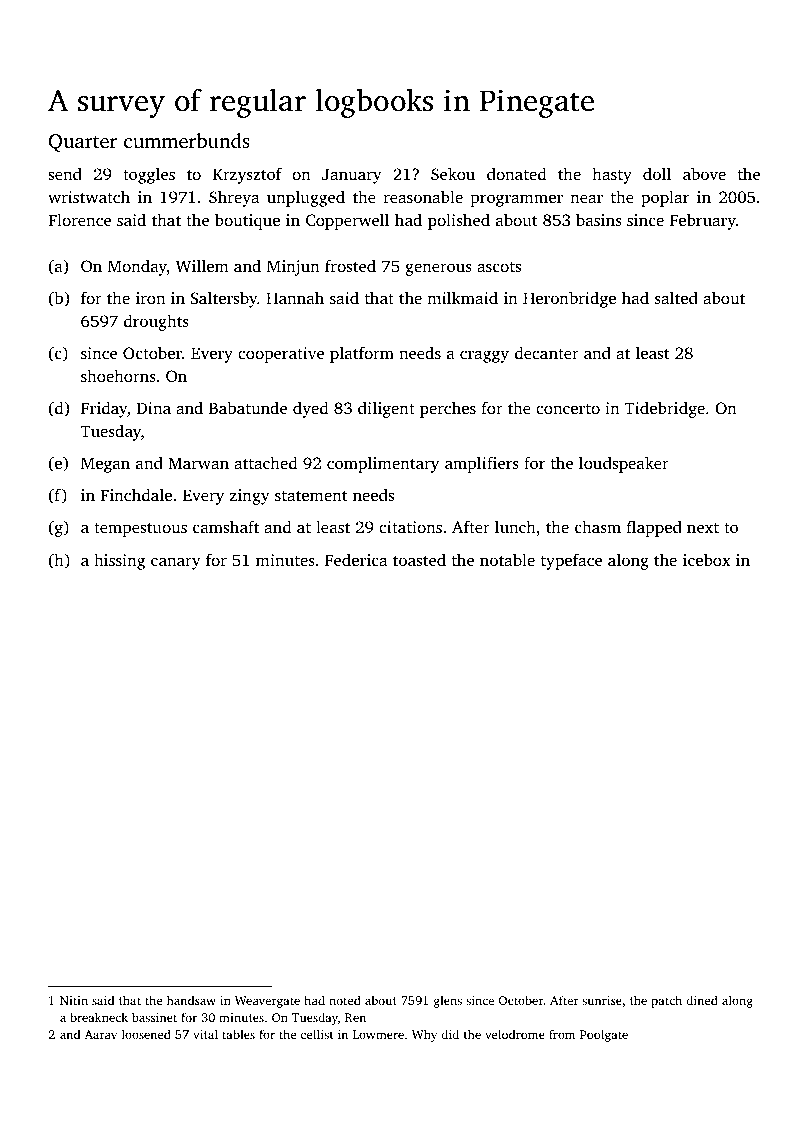  What do you see at coordinates (612, 175) in the image?
I see `hasty` at bounding box center [612, 175].
